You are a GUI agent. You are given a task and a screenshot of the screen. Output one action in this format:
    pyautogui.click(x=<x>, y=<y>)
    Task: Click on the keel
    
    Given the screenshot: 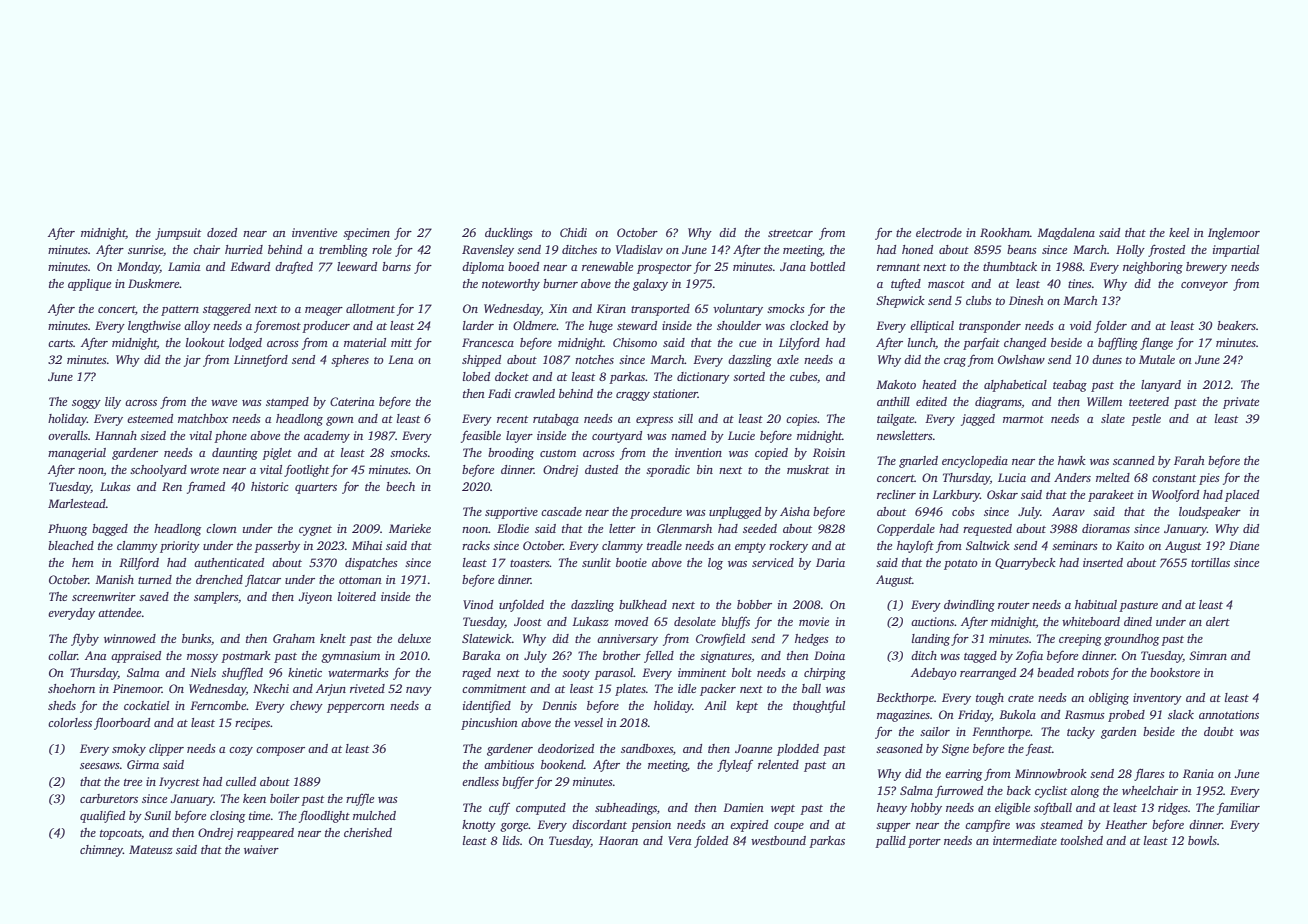 What is the action you would take?
    pyautogui.click(x=1179, y=232)
